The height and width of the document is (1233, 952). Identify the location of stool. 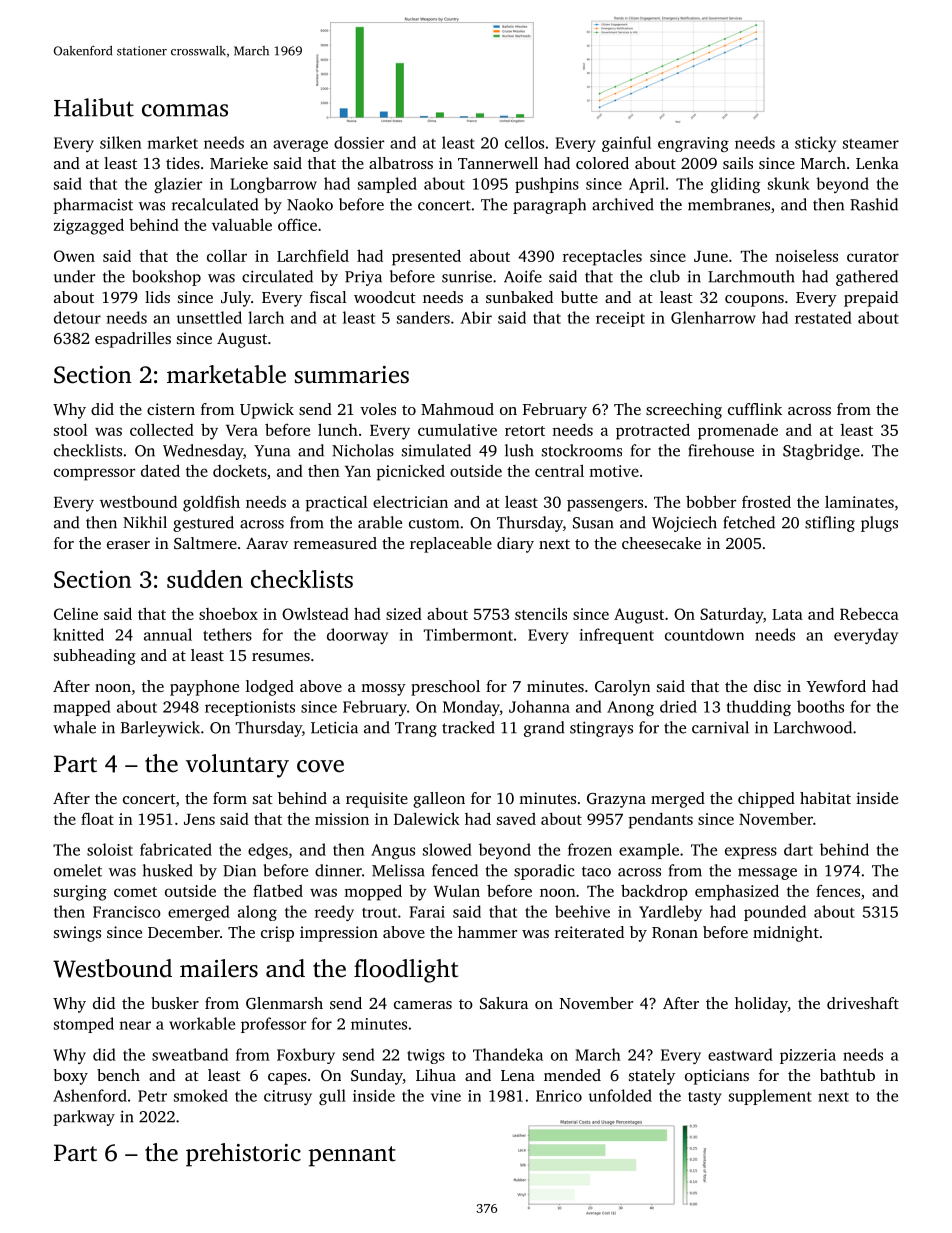
(71, 429).
